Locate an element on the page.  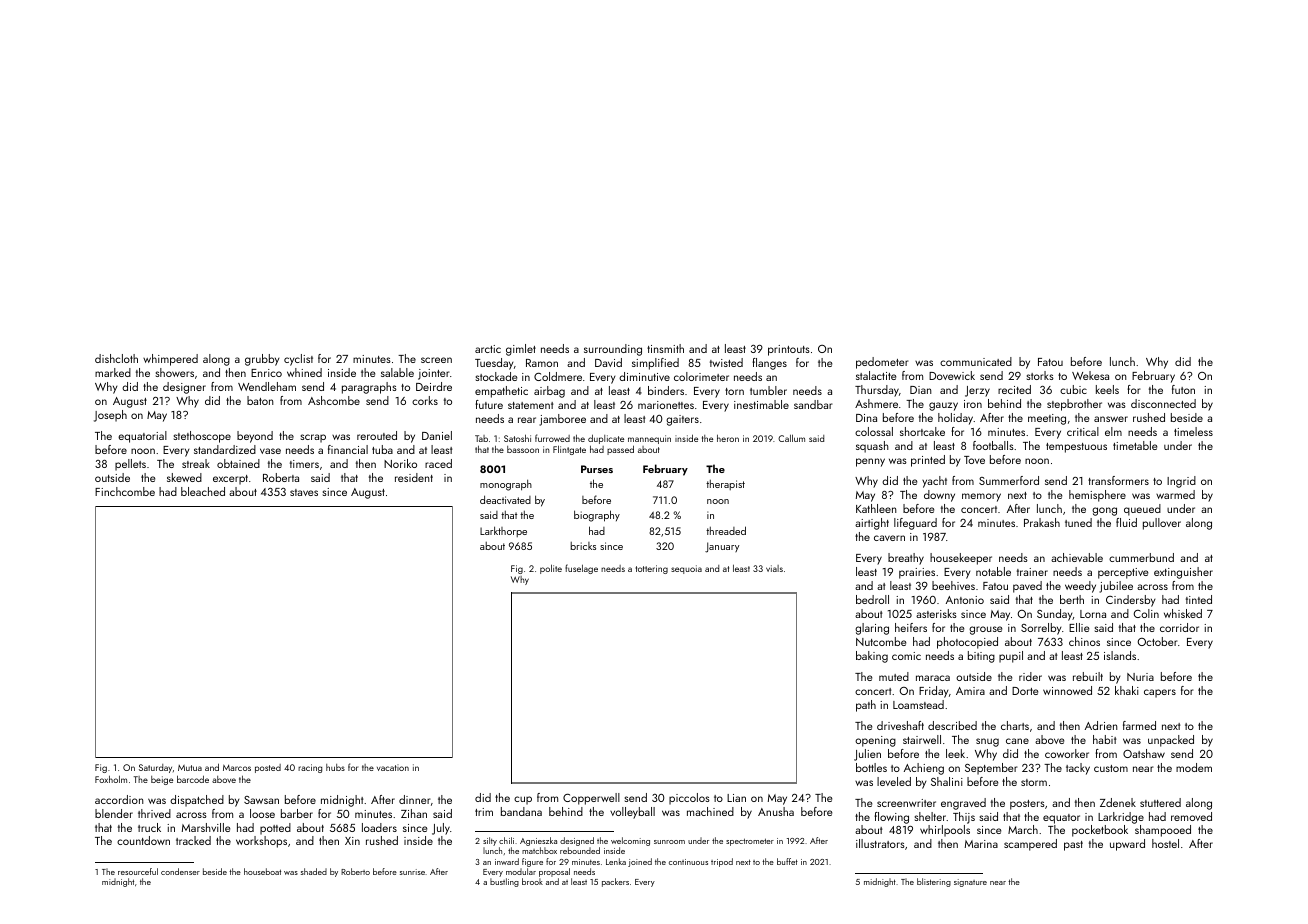
joined is located at coordinates (640, 862).
